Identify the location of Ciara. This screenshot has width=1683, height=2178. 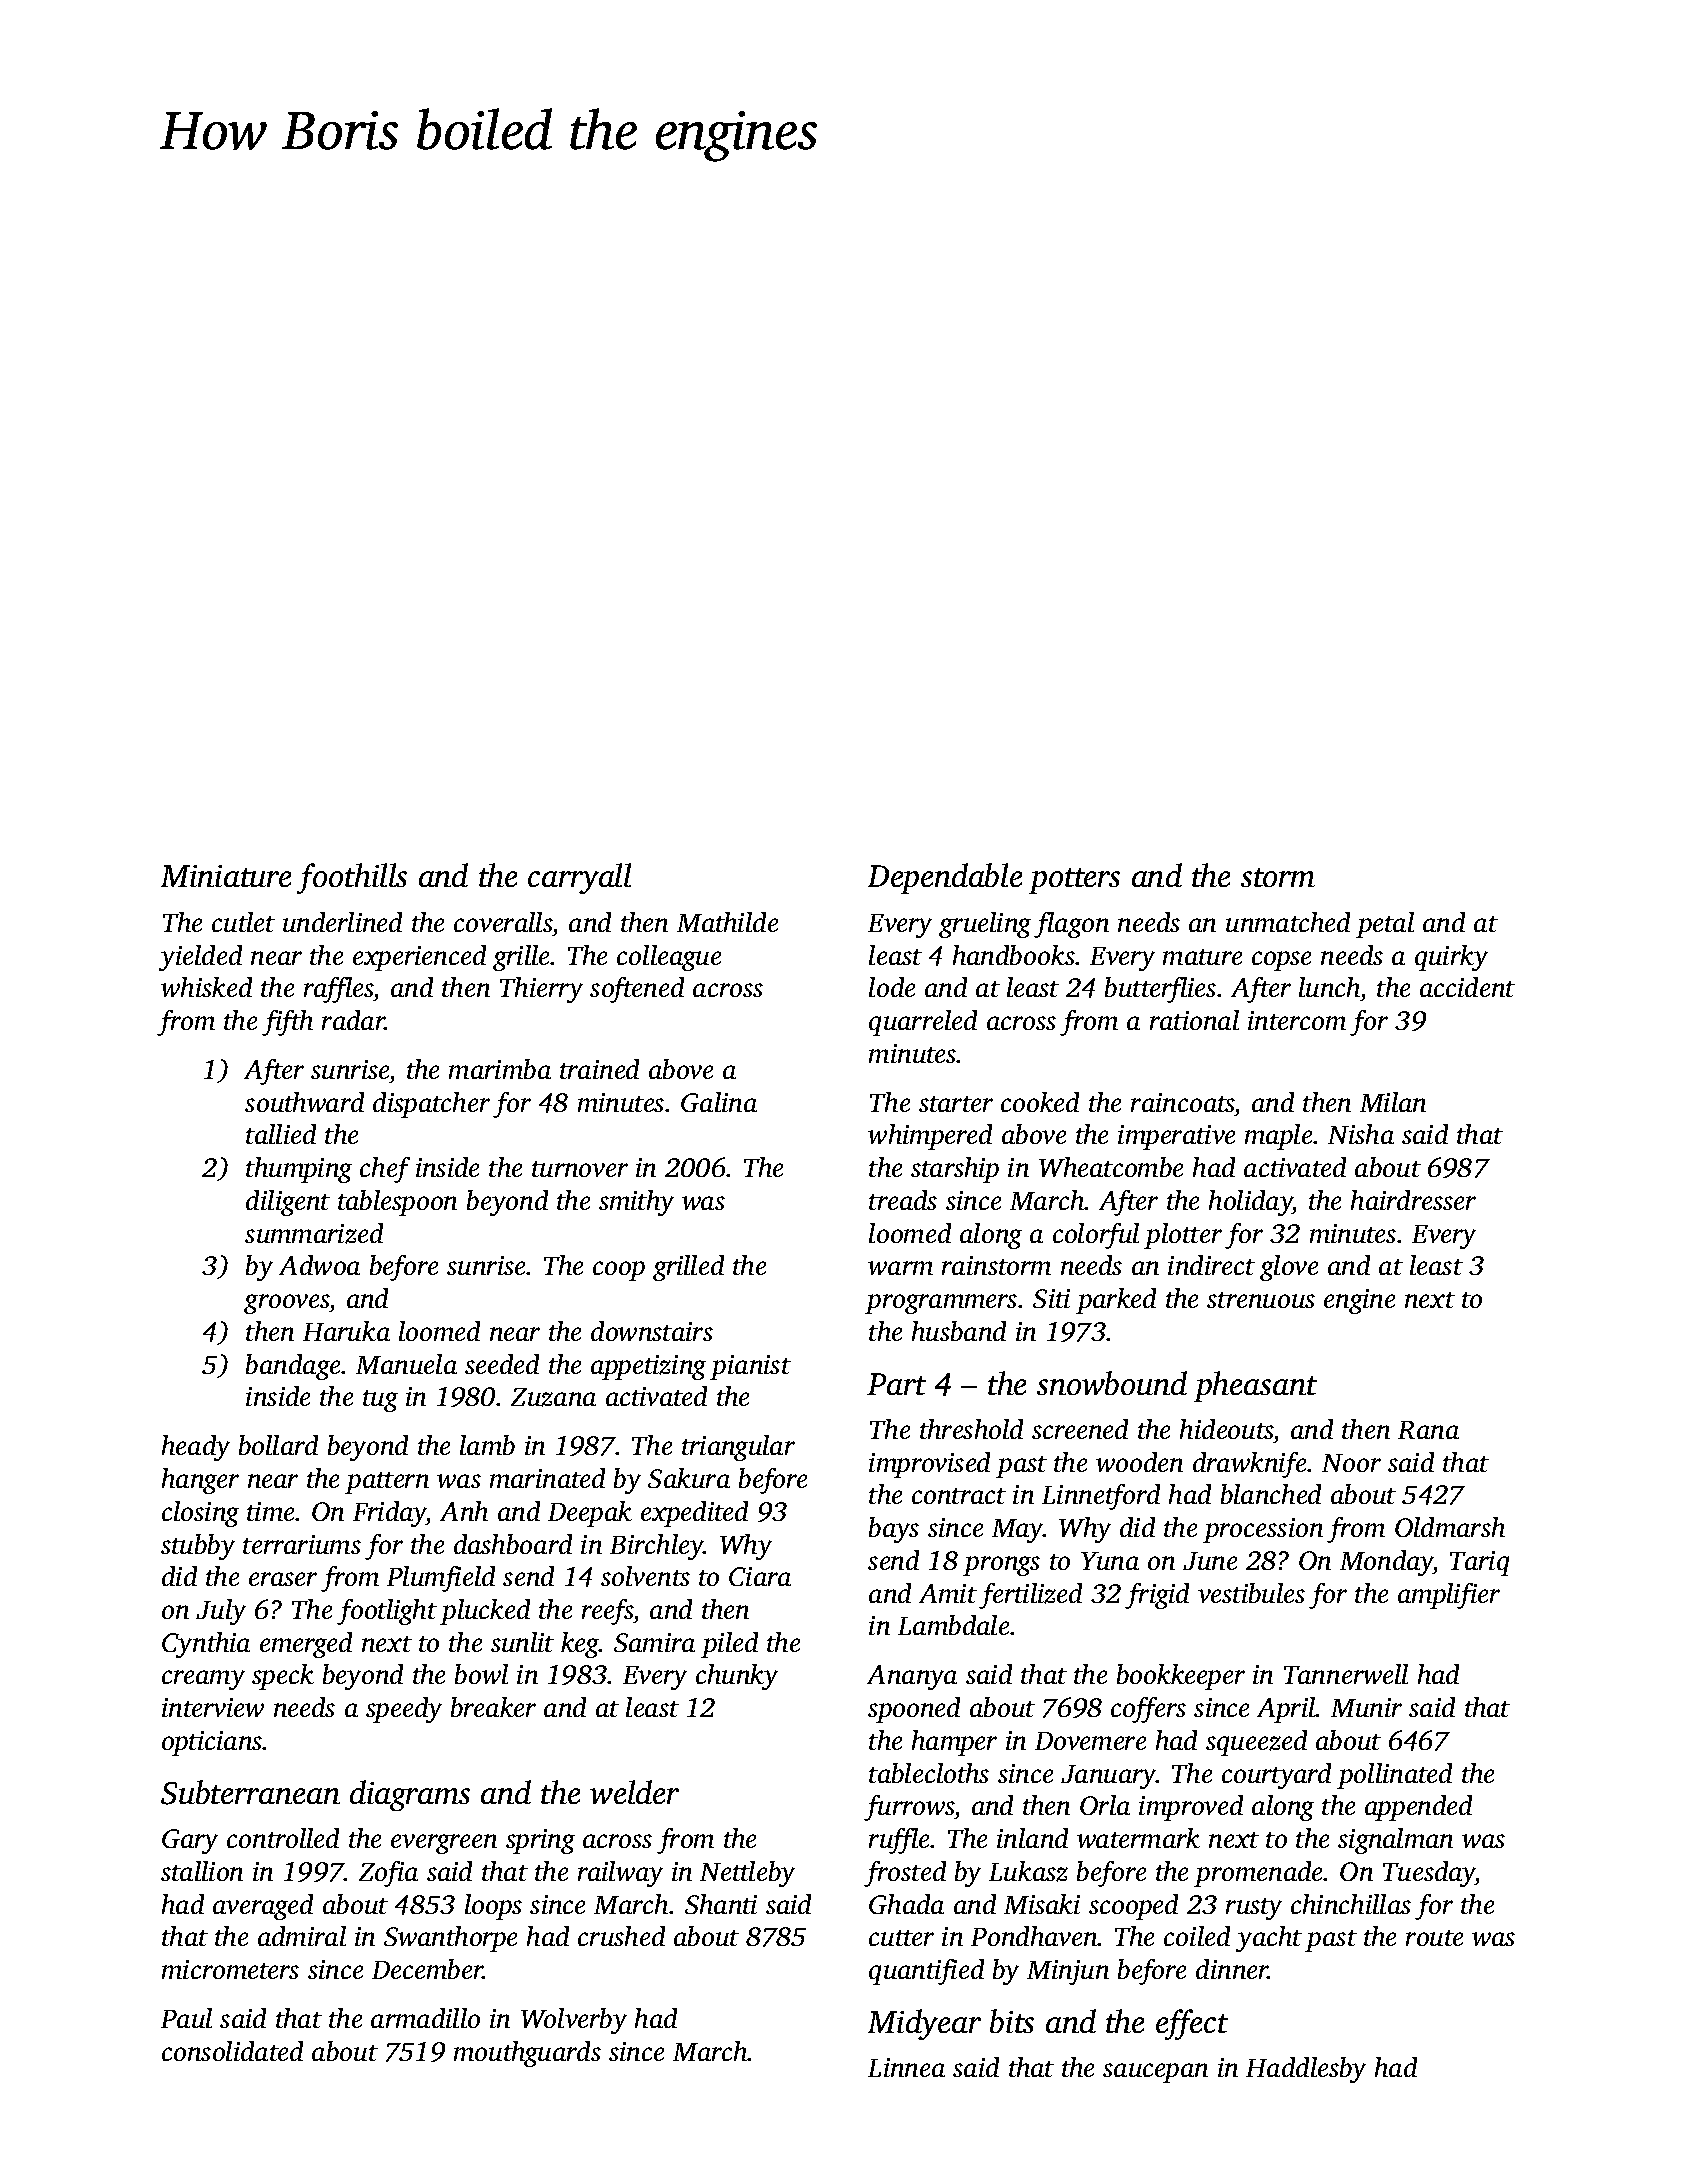
(760, 1576).
